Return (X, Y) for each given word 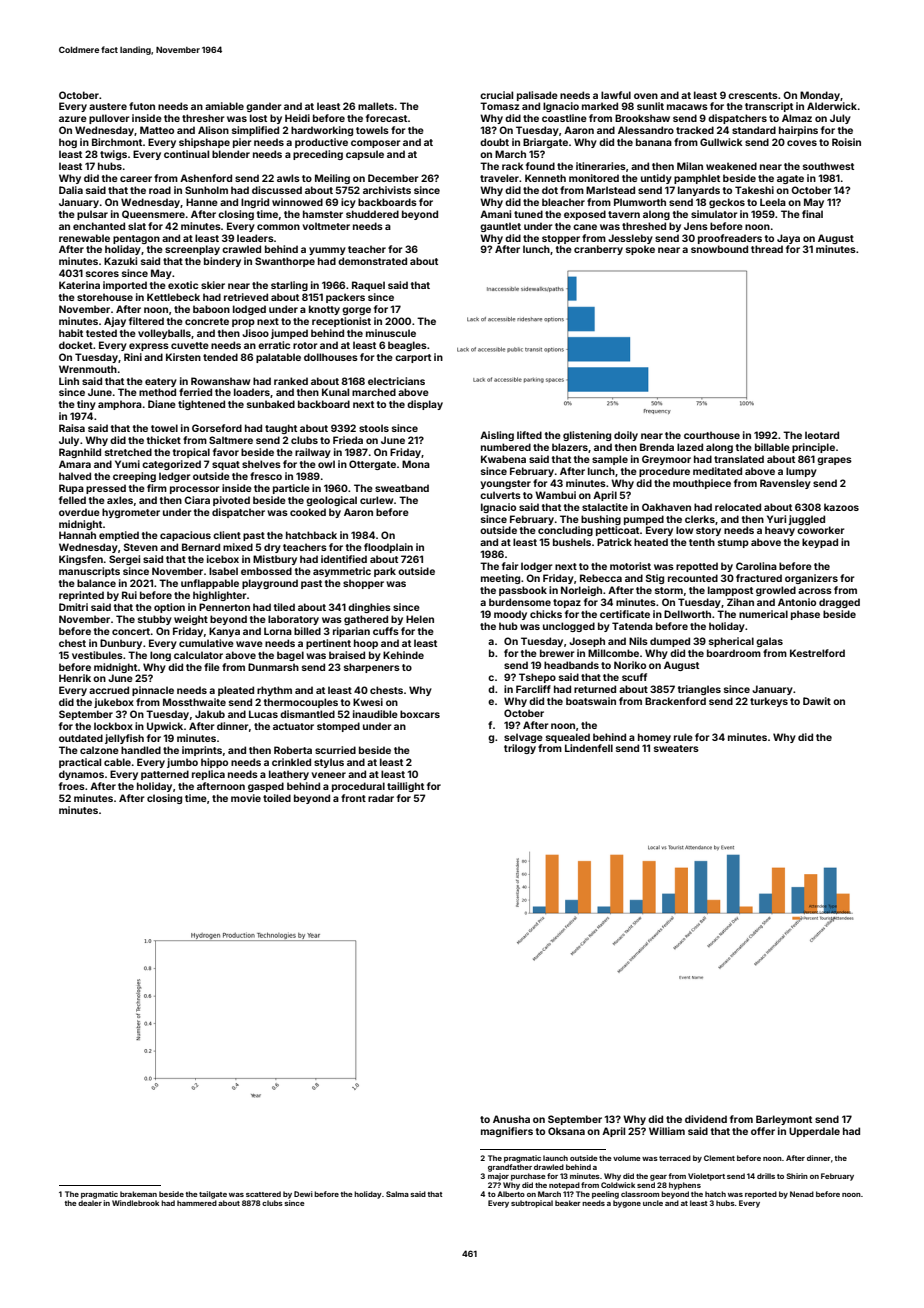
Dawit (817, 701)
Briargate (545, 143)
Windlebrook (135, 1203)
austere (108, 106)
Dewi (303, 1194)
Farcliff (533, 689)
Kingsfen (81, 560)
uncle (653, 1203)
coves (802, 143)
